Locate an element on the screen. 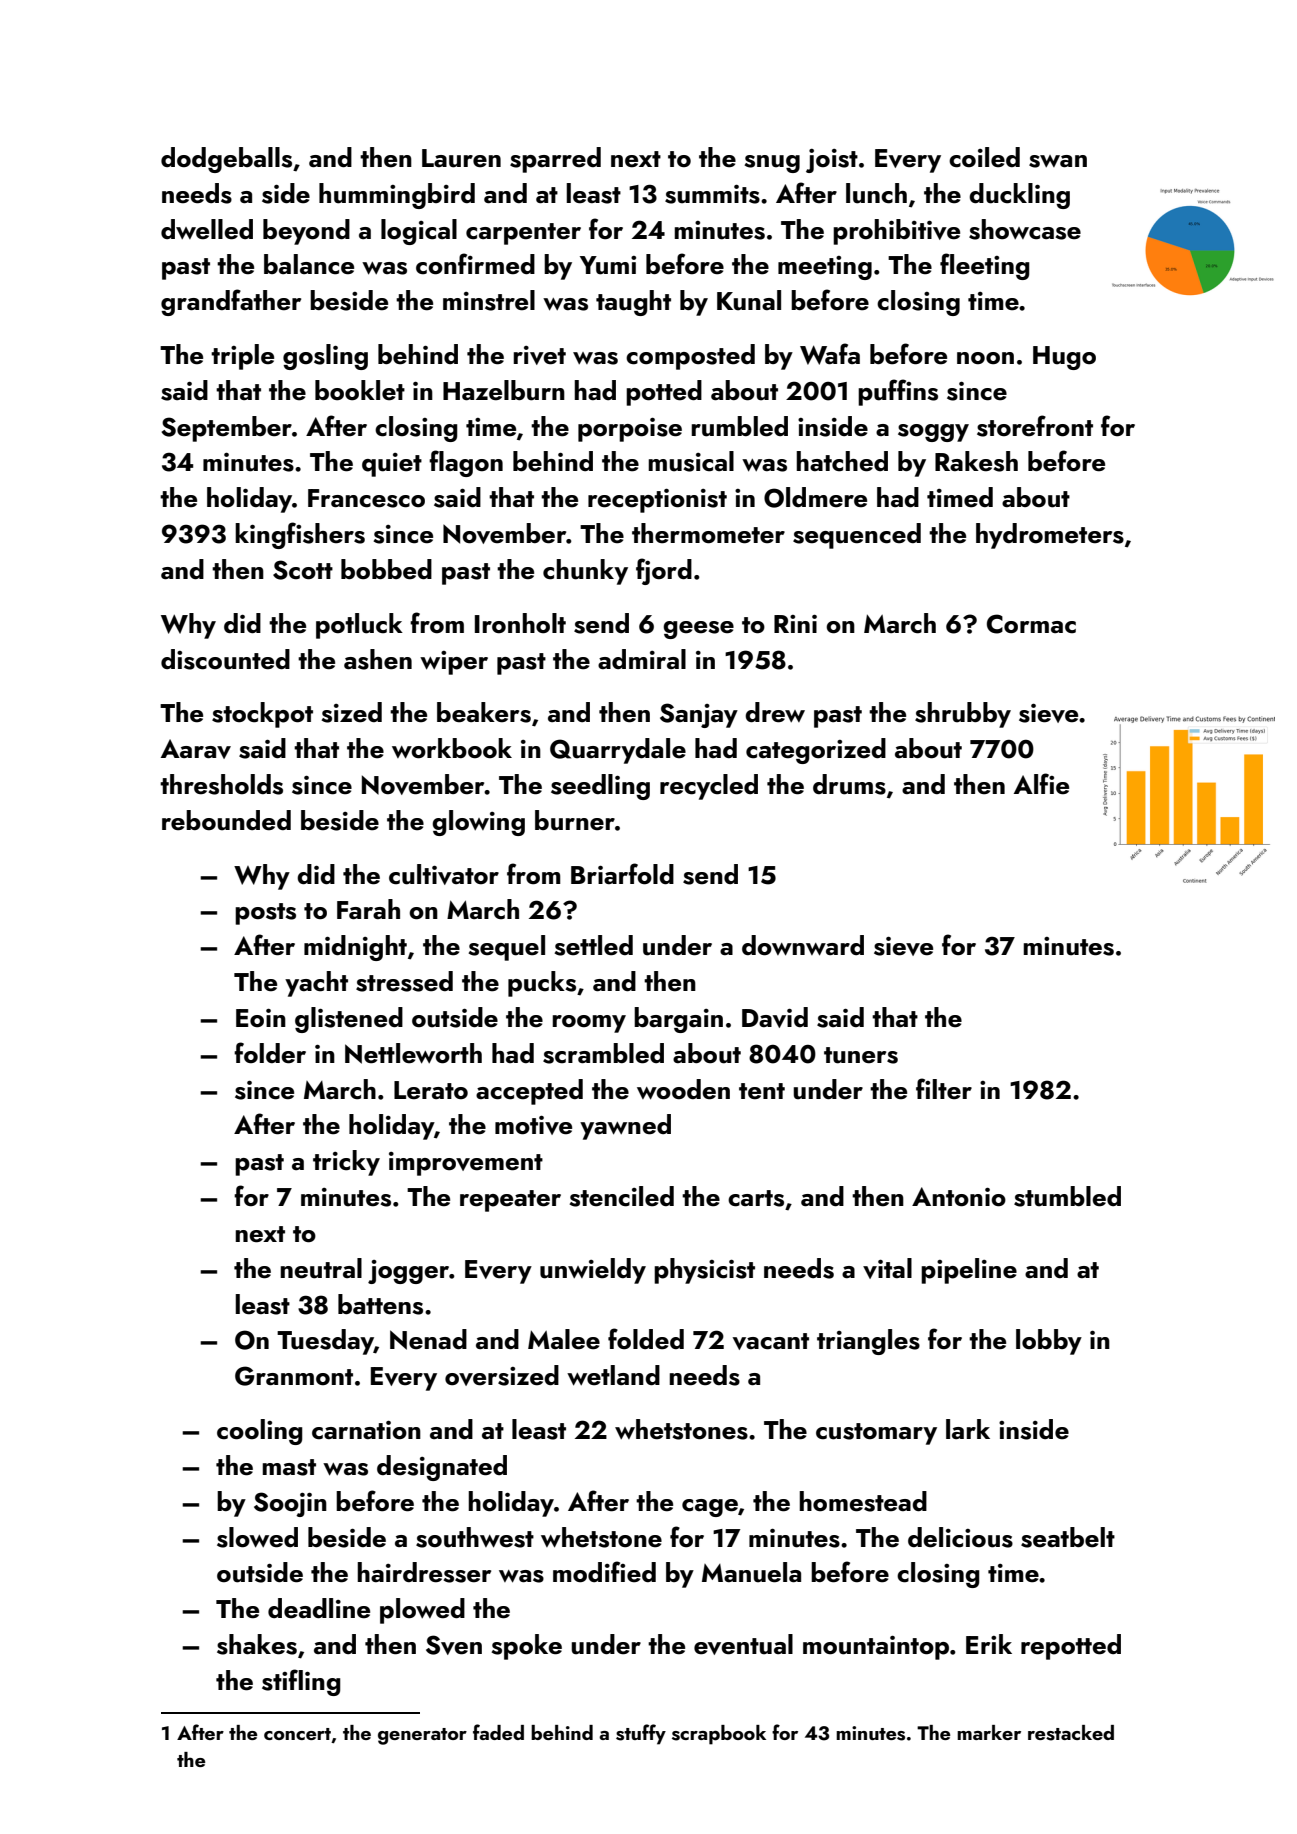  musical is located at coordinates (691, 461).
